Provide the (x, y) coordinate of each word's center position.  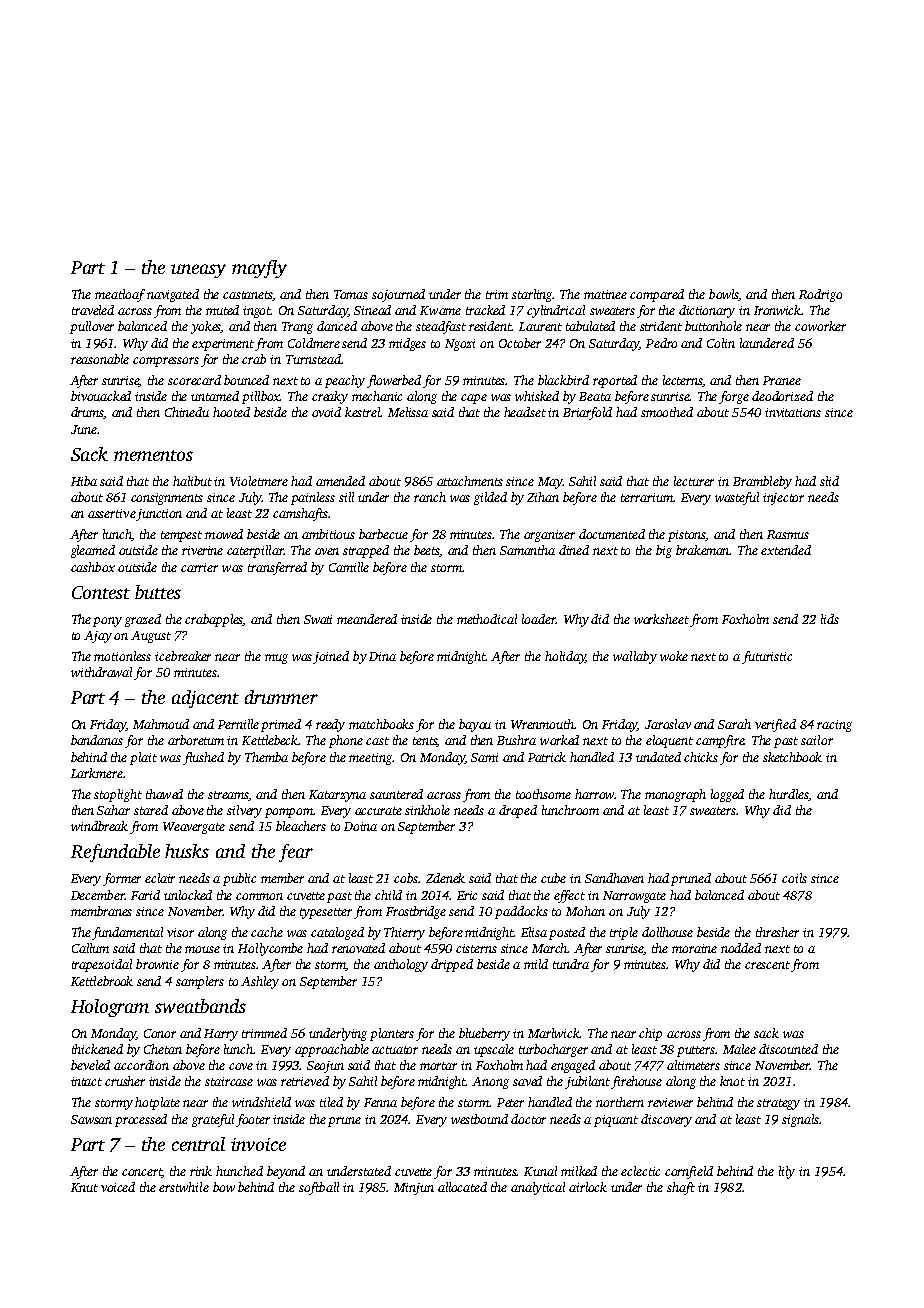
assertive (112, 513)
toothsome (543, 794)
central (198, 1144)
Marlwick (554, 1033)
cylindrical (556, 311)
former (122, 879)
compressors (166, 362)
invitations (793, 412)
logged (727, 795)
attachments (470, 481)
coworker (820, 326)
